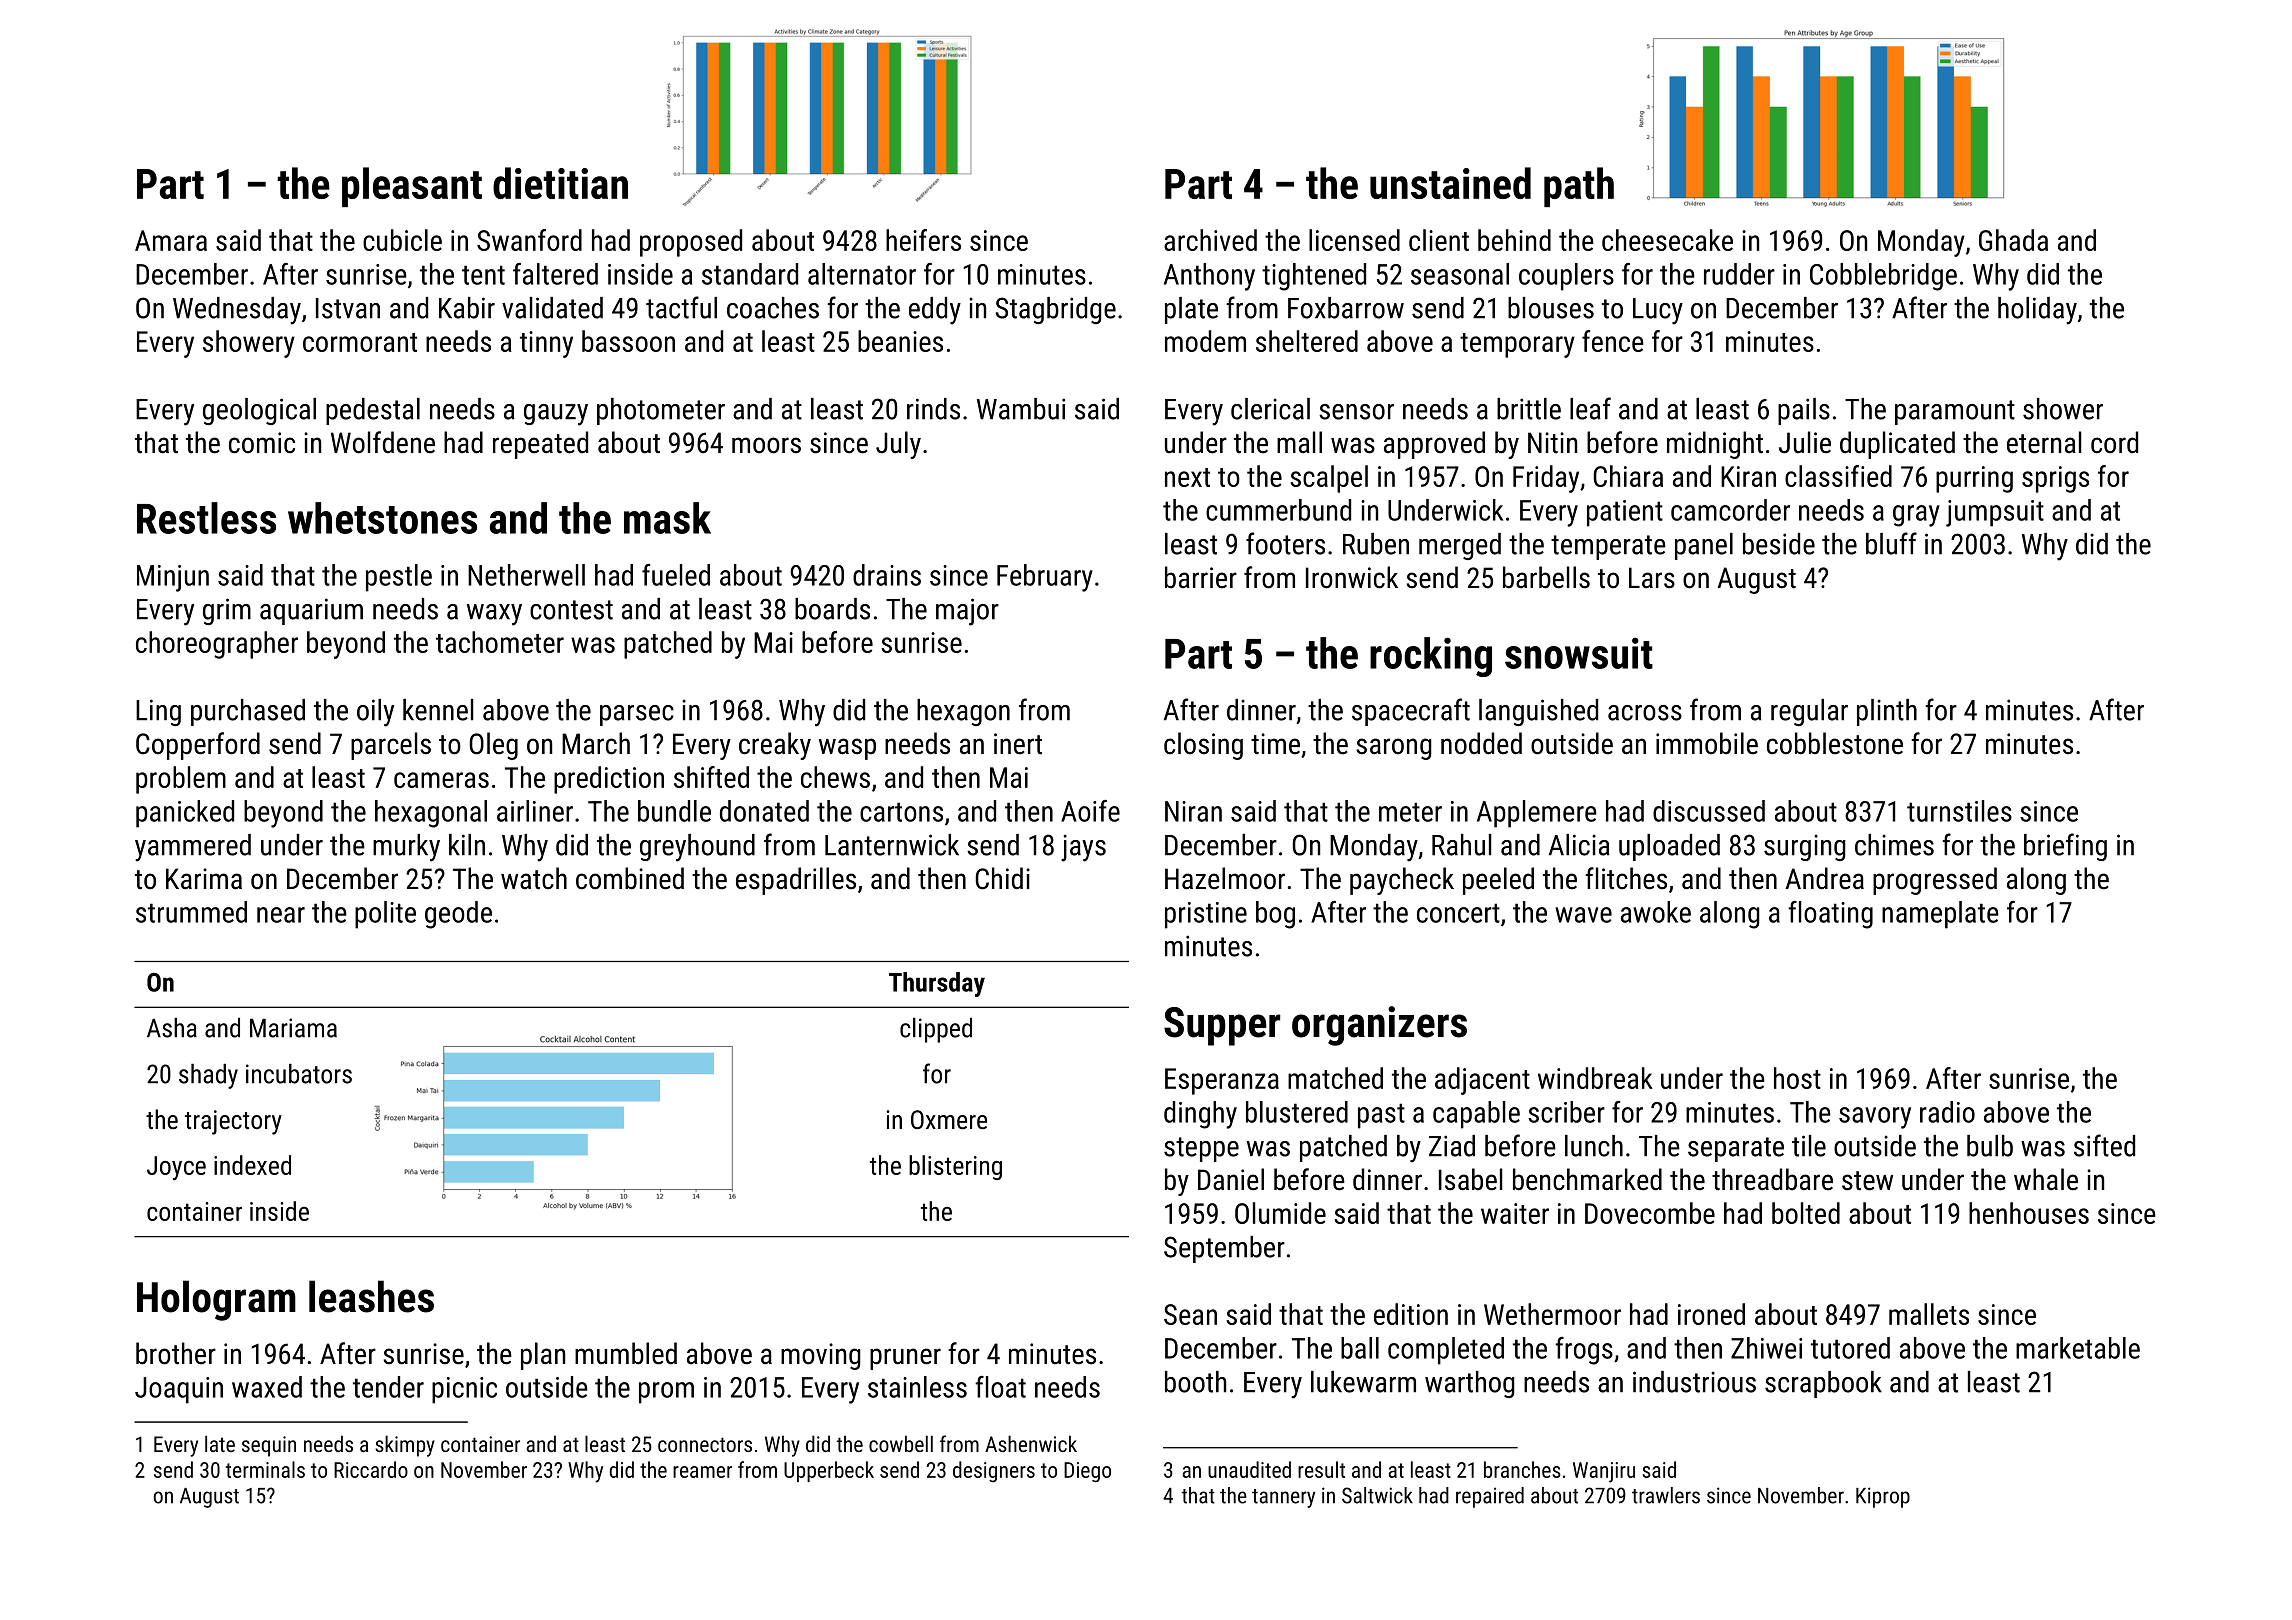  Describe the element at coordinates (412, 187) in the screenshot. I see `pleasant` at that location.
